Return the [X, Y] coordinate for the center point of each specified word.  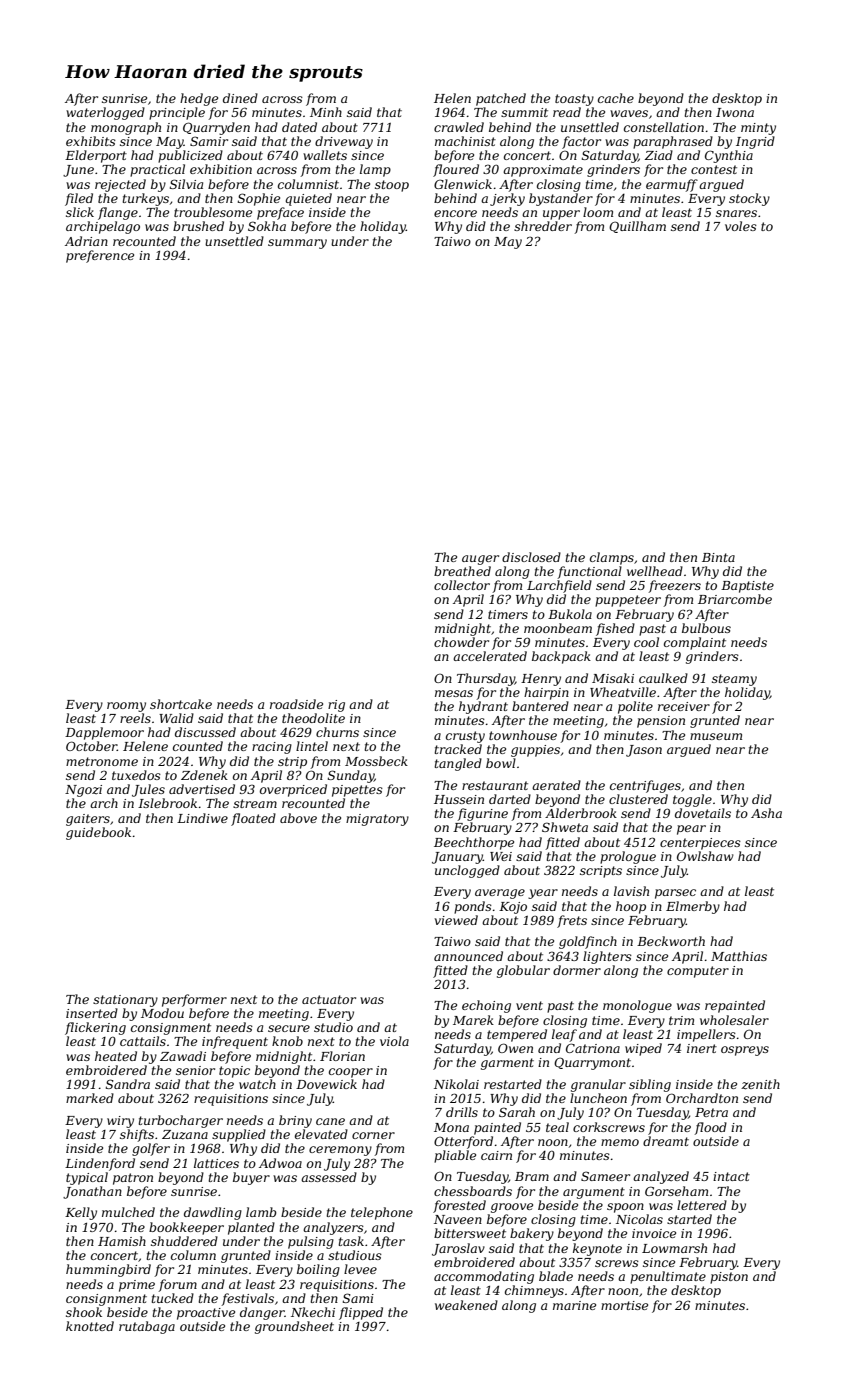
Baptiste [747, 587]
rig [336, 706]
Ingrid [755, 142]
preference [100, 256]
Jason [644, 751]
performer [194, 1000]
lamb [261, 1212]
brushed [198, 226]
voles [741, 226]
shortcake [181, 704]
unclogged [467, 871]
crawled [459, 127]
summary [297, 244]
